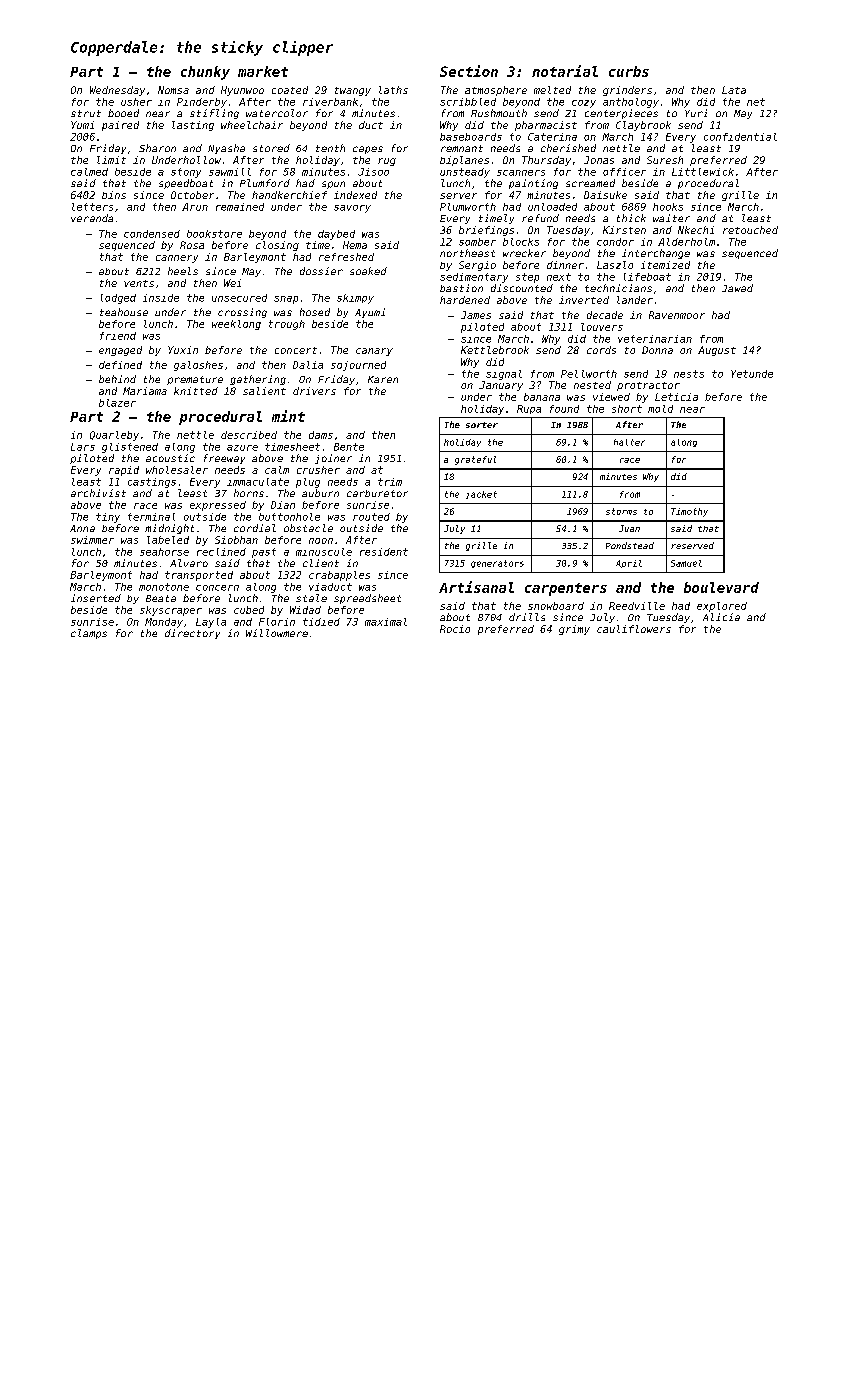 The width and height of the screenshot is (849, 1400). Describe the element at coordinates (750, 230) in the screenshot. I see `retouched` at that location.
